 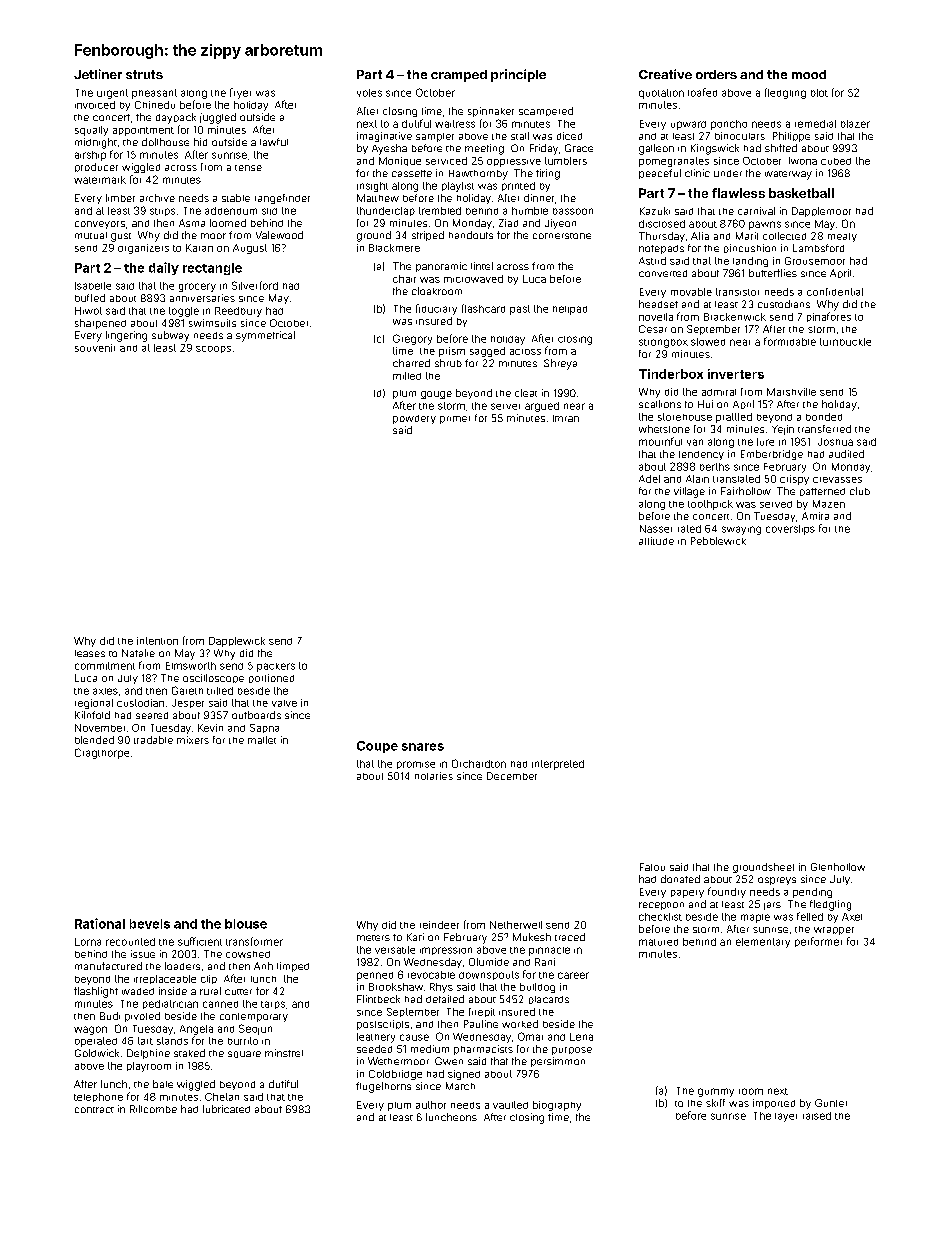 What do you see at coordinates (237, 642) in the image?
I see `Dapplewick` at bounding box center [237, 642].
